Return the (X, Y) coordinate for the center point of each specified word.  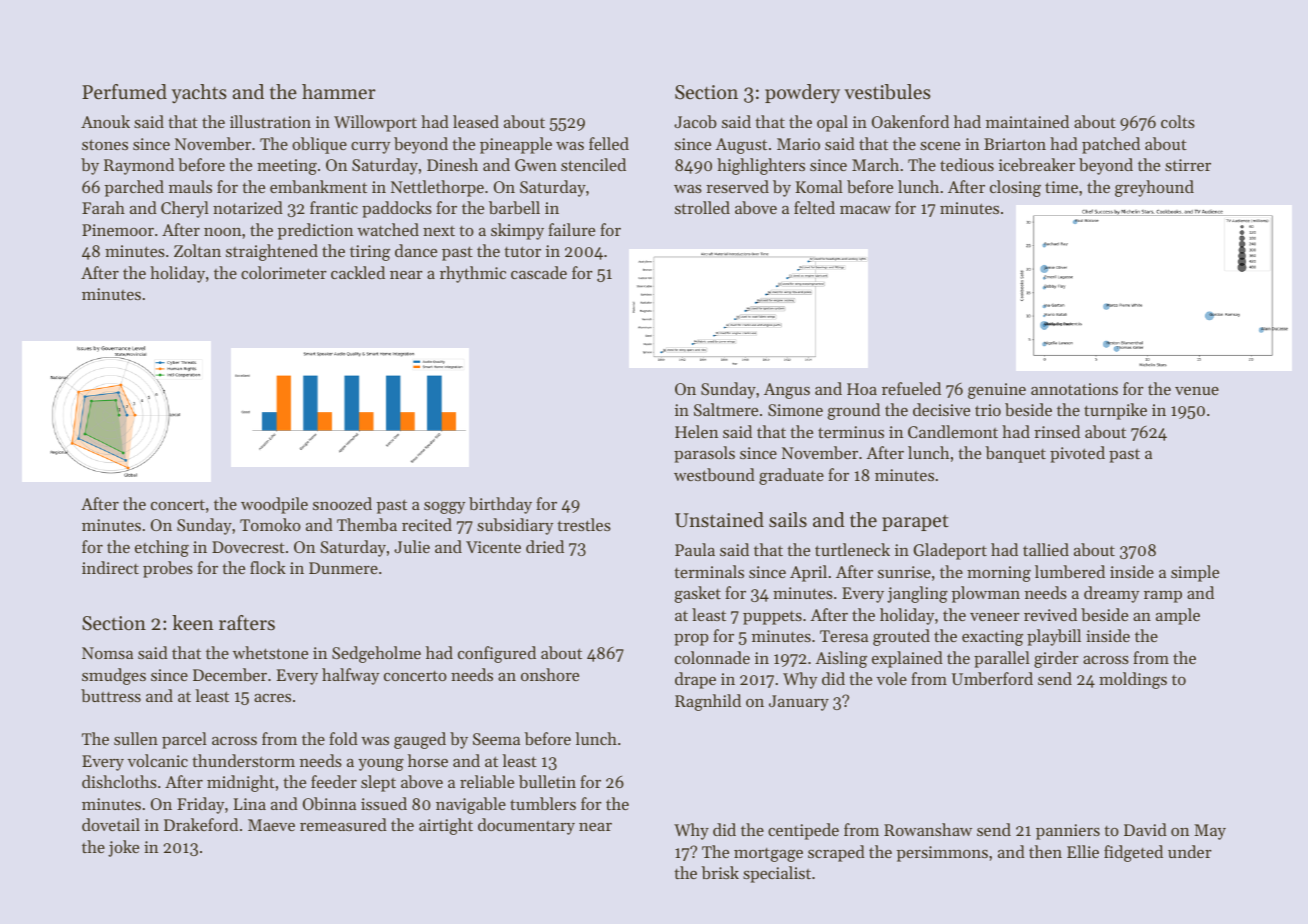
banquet (1015, 454)
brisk (720, 872)
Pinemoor (118, 230)
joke (123, 848)
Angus (787, 391)
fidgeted (1133, 853)
